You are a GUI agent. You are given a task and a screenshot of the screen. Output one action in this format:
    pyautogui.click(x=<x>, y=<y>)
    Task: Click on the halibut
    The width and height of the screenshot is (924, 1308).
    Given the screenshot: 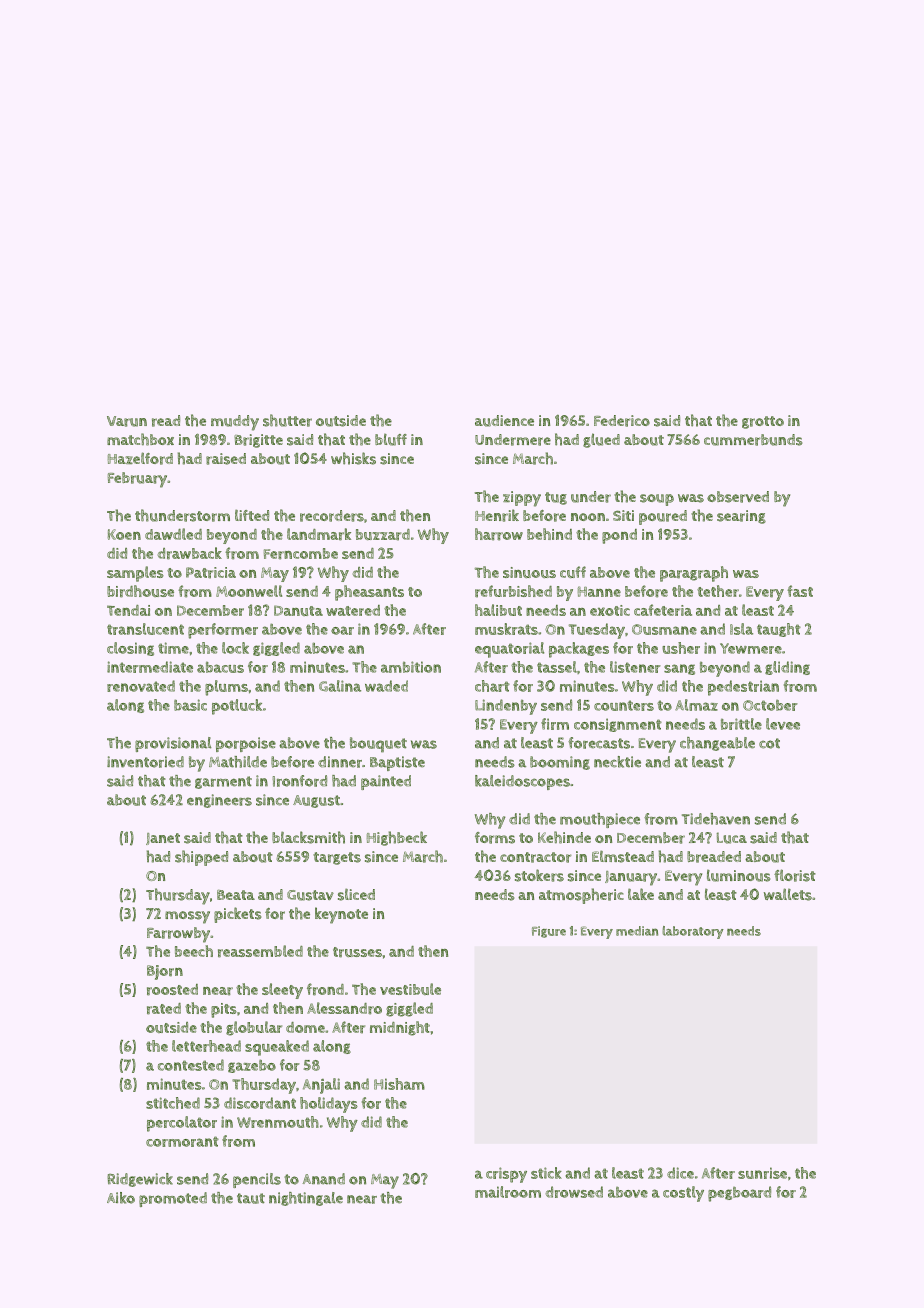 What is the action you would take?
    pyautogui.click(x=498, y=610)
